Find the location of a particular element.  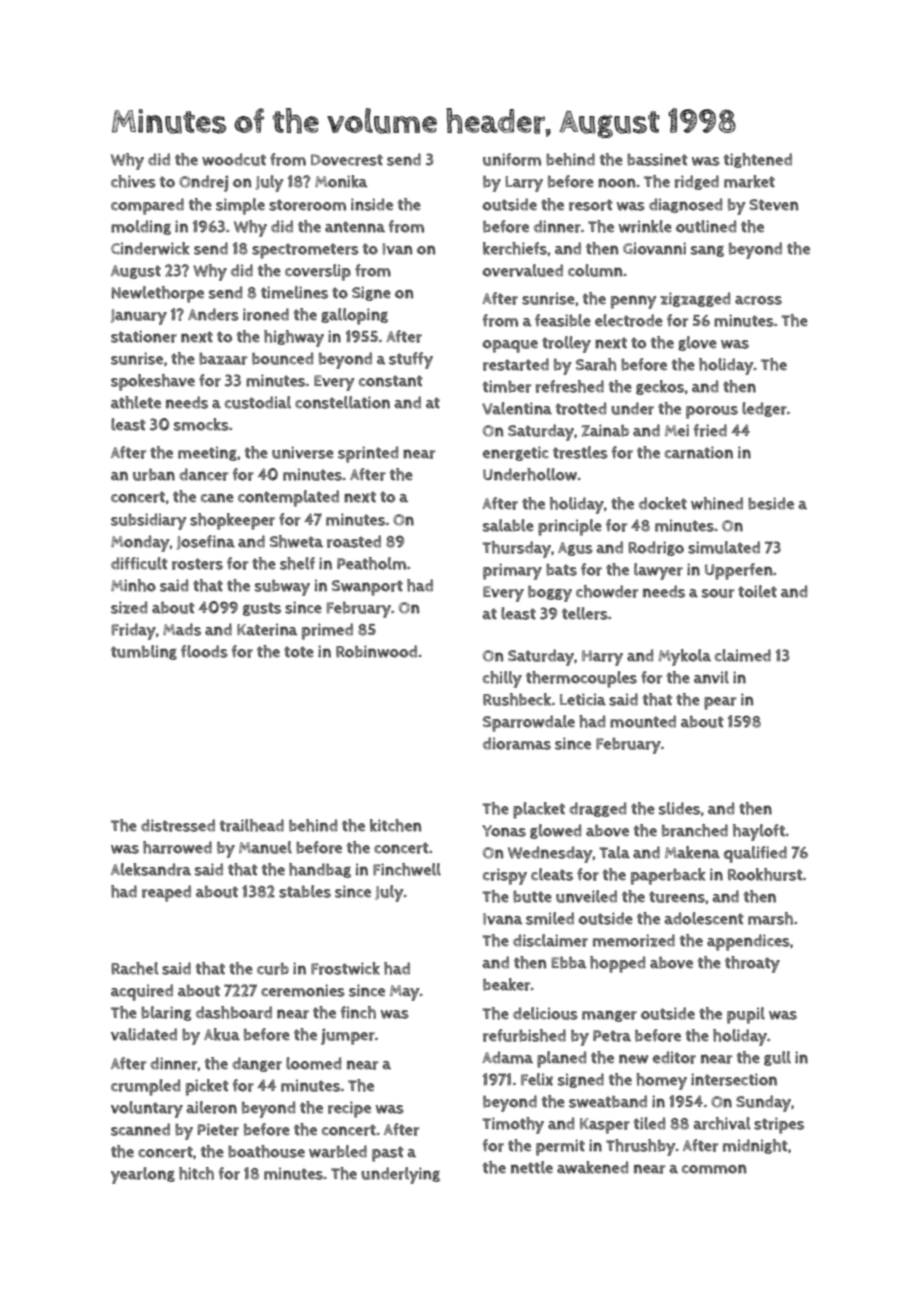

uniform is located at coordinates (512, 159).
